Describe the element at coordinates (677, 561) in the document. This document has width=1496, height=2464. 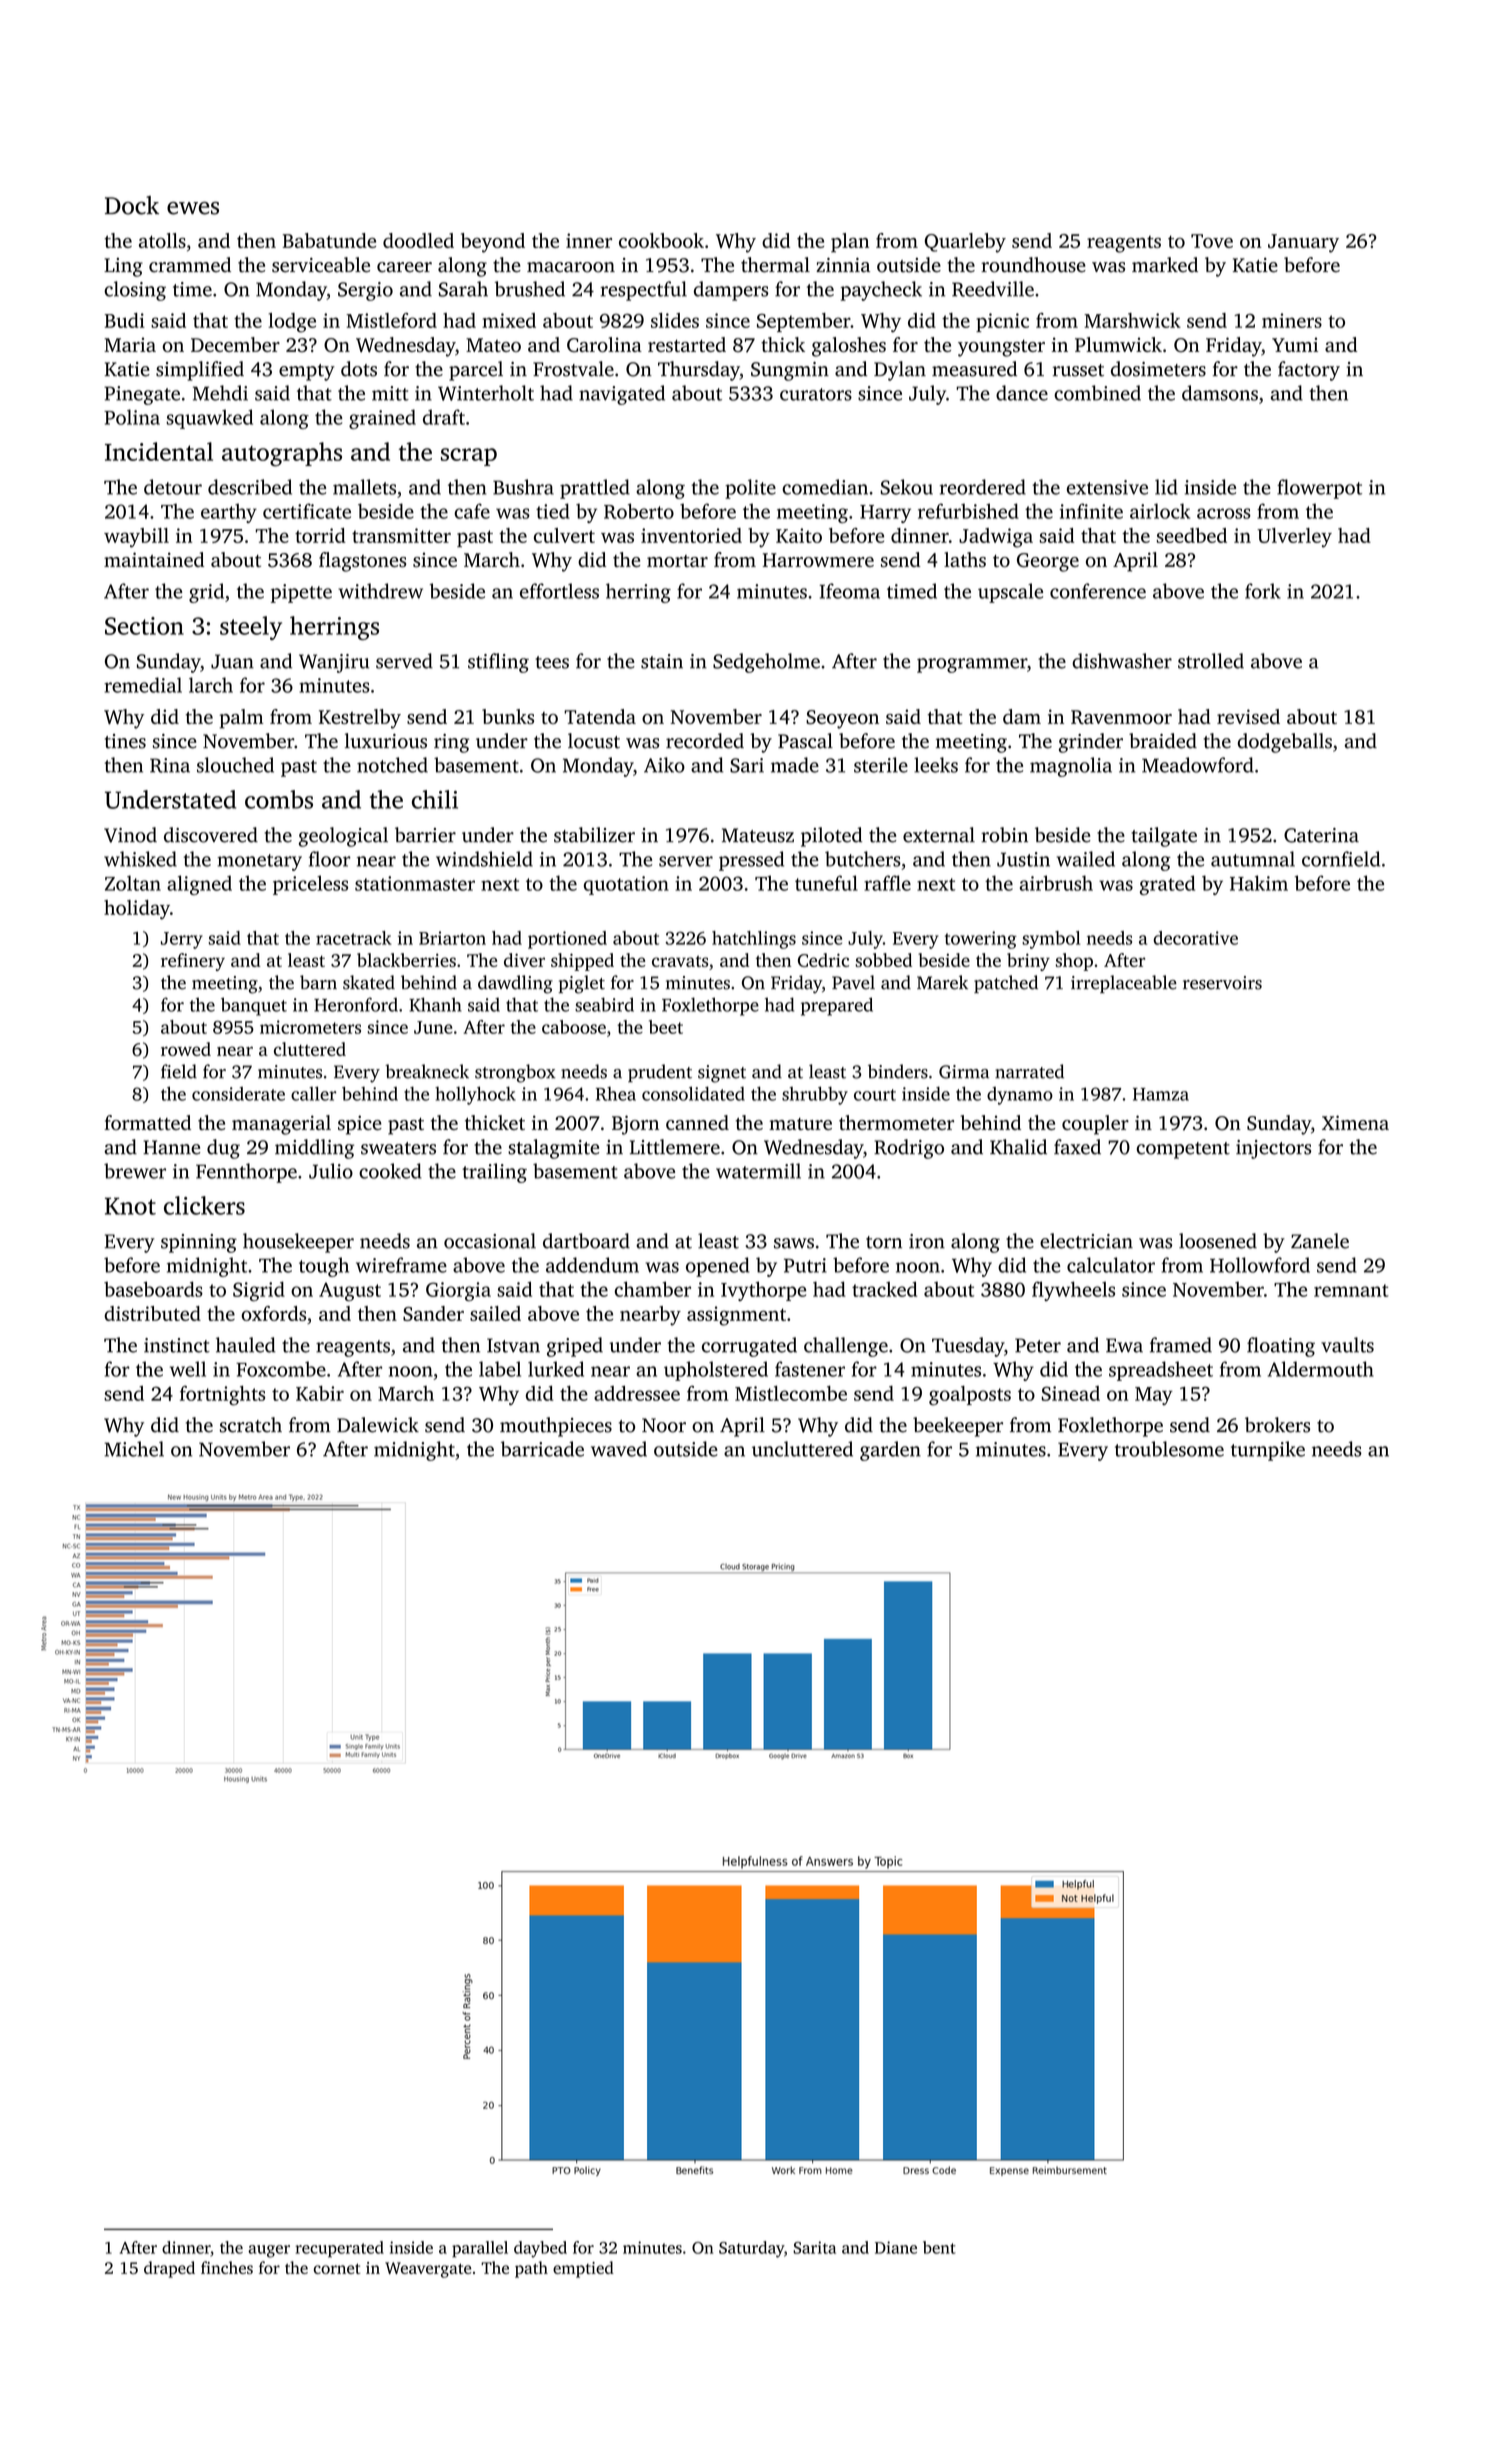
I see `mortar` at that location.
